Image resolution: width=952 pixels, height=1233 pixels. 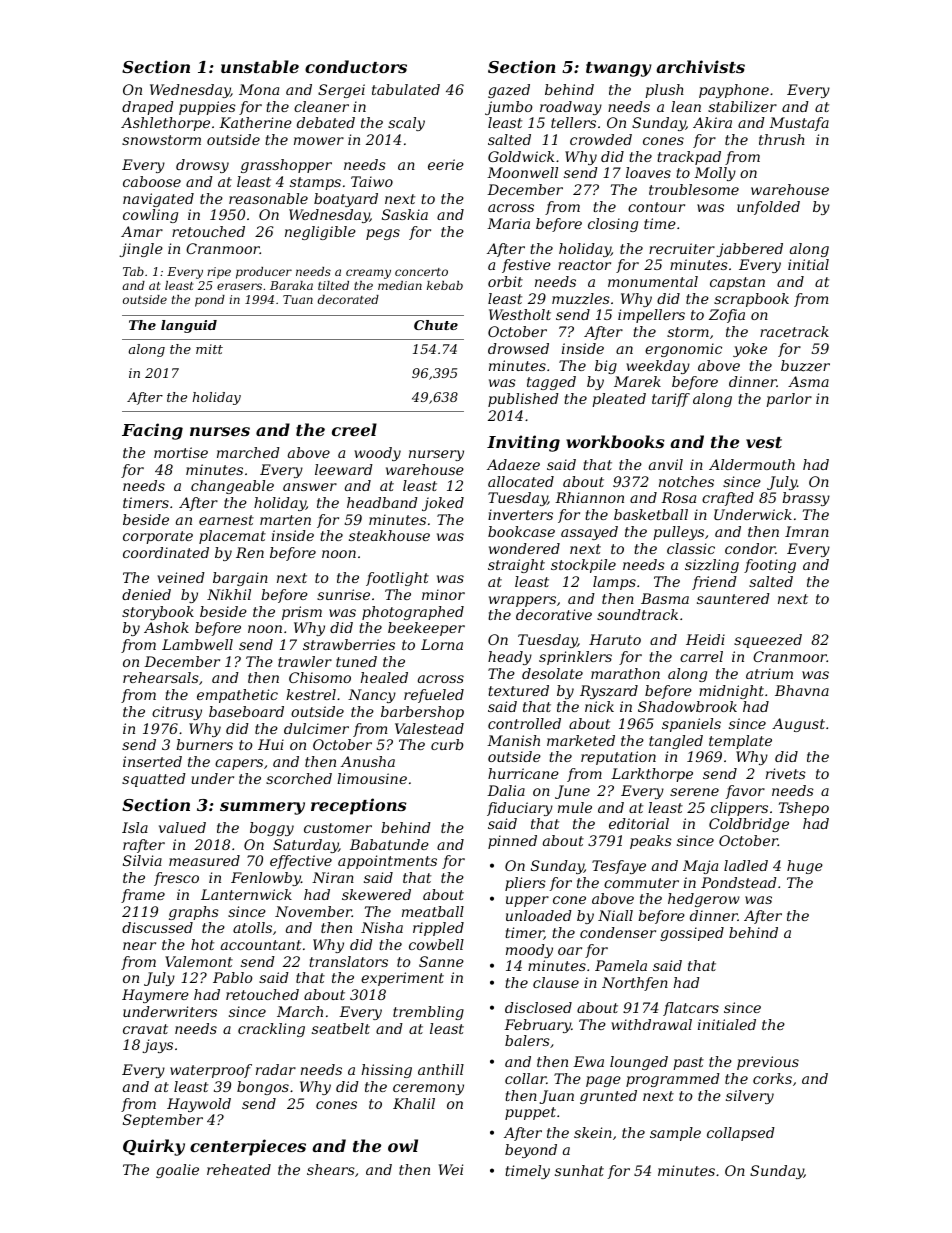 What do you see at coordinates (691, 1009) in the document?
I see `flatcars` at bounding box center [691, 1009].
